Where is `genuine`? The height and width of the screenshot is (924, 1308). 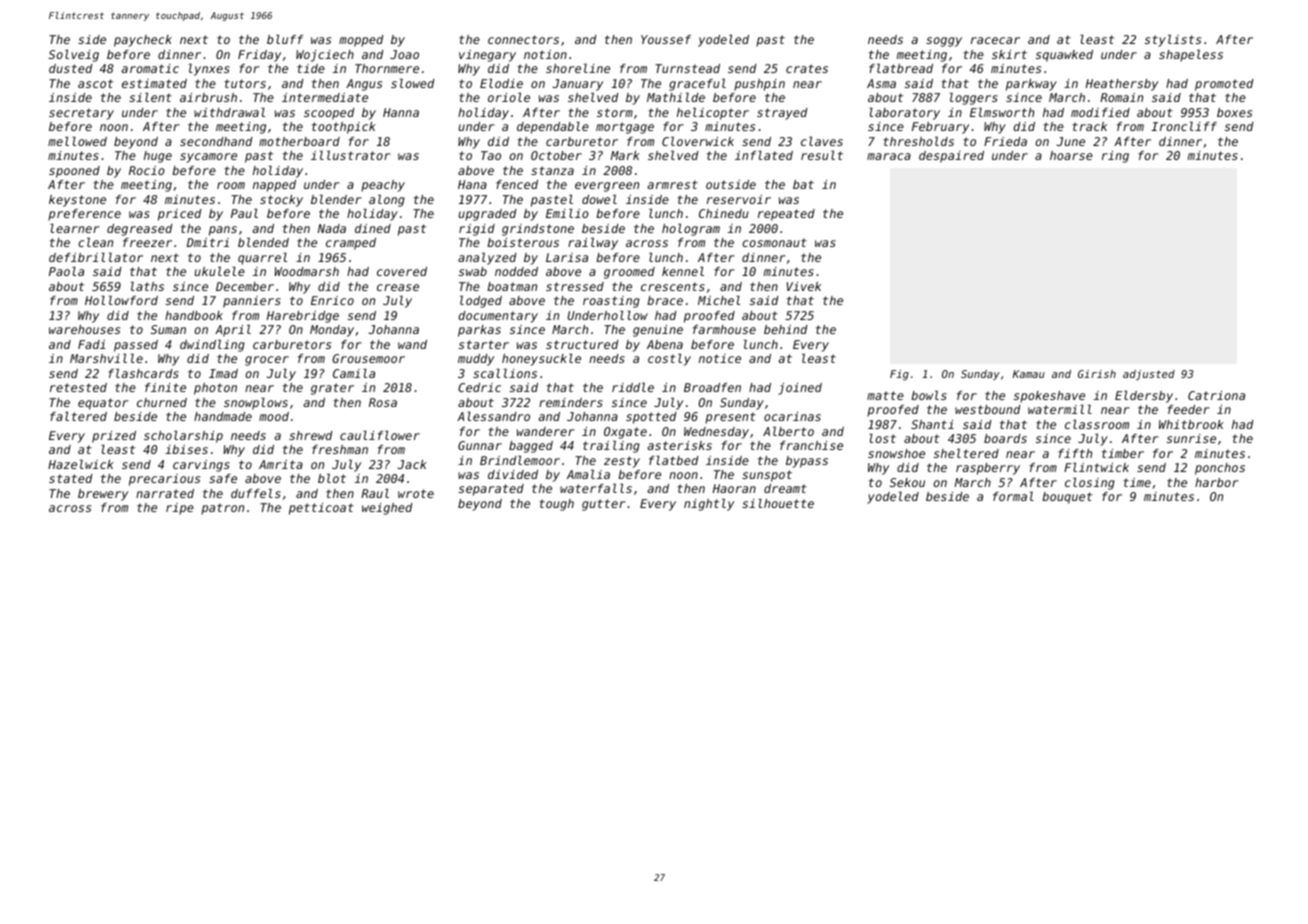
genuine is located at coordinates (658, 331).
